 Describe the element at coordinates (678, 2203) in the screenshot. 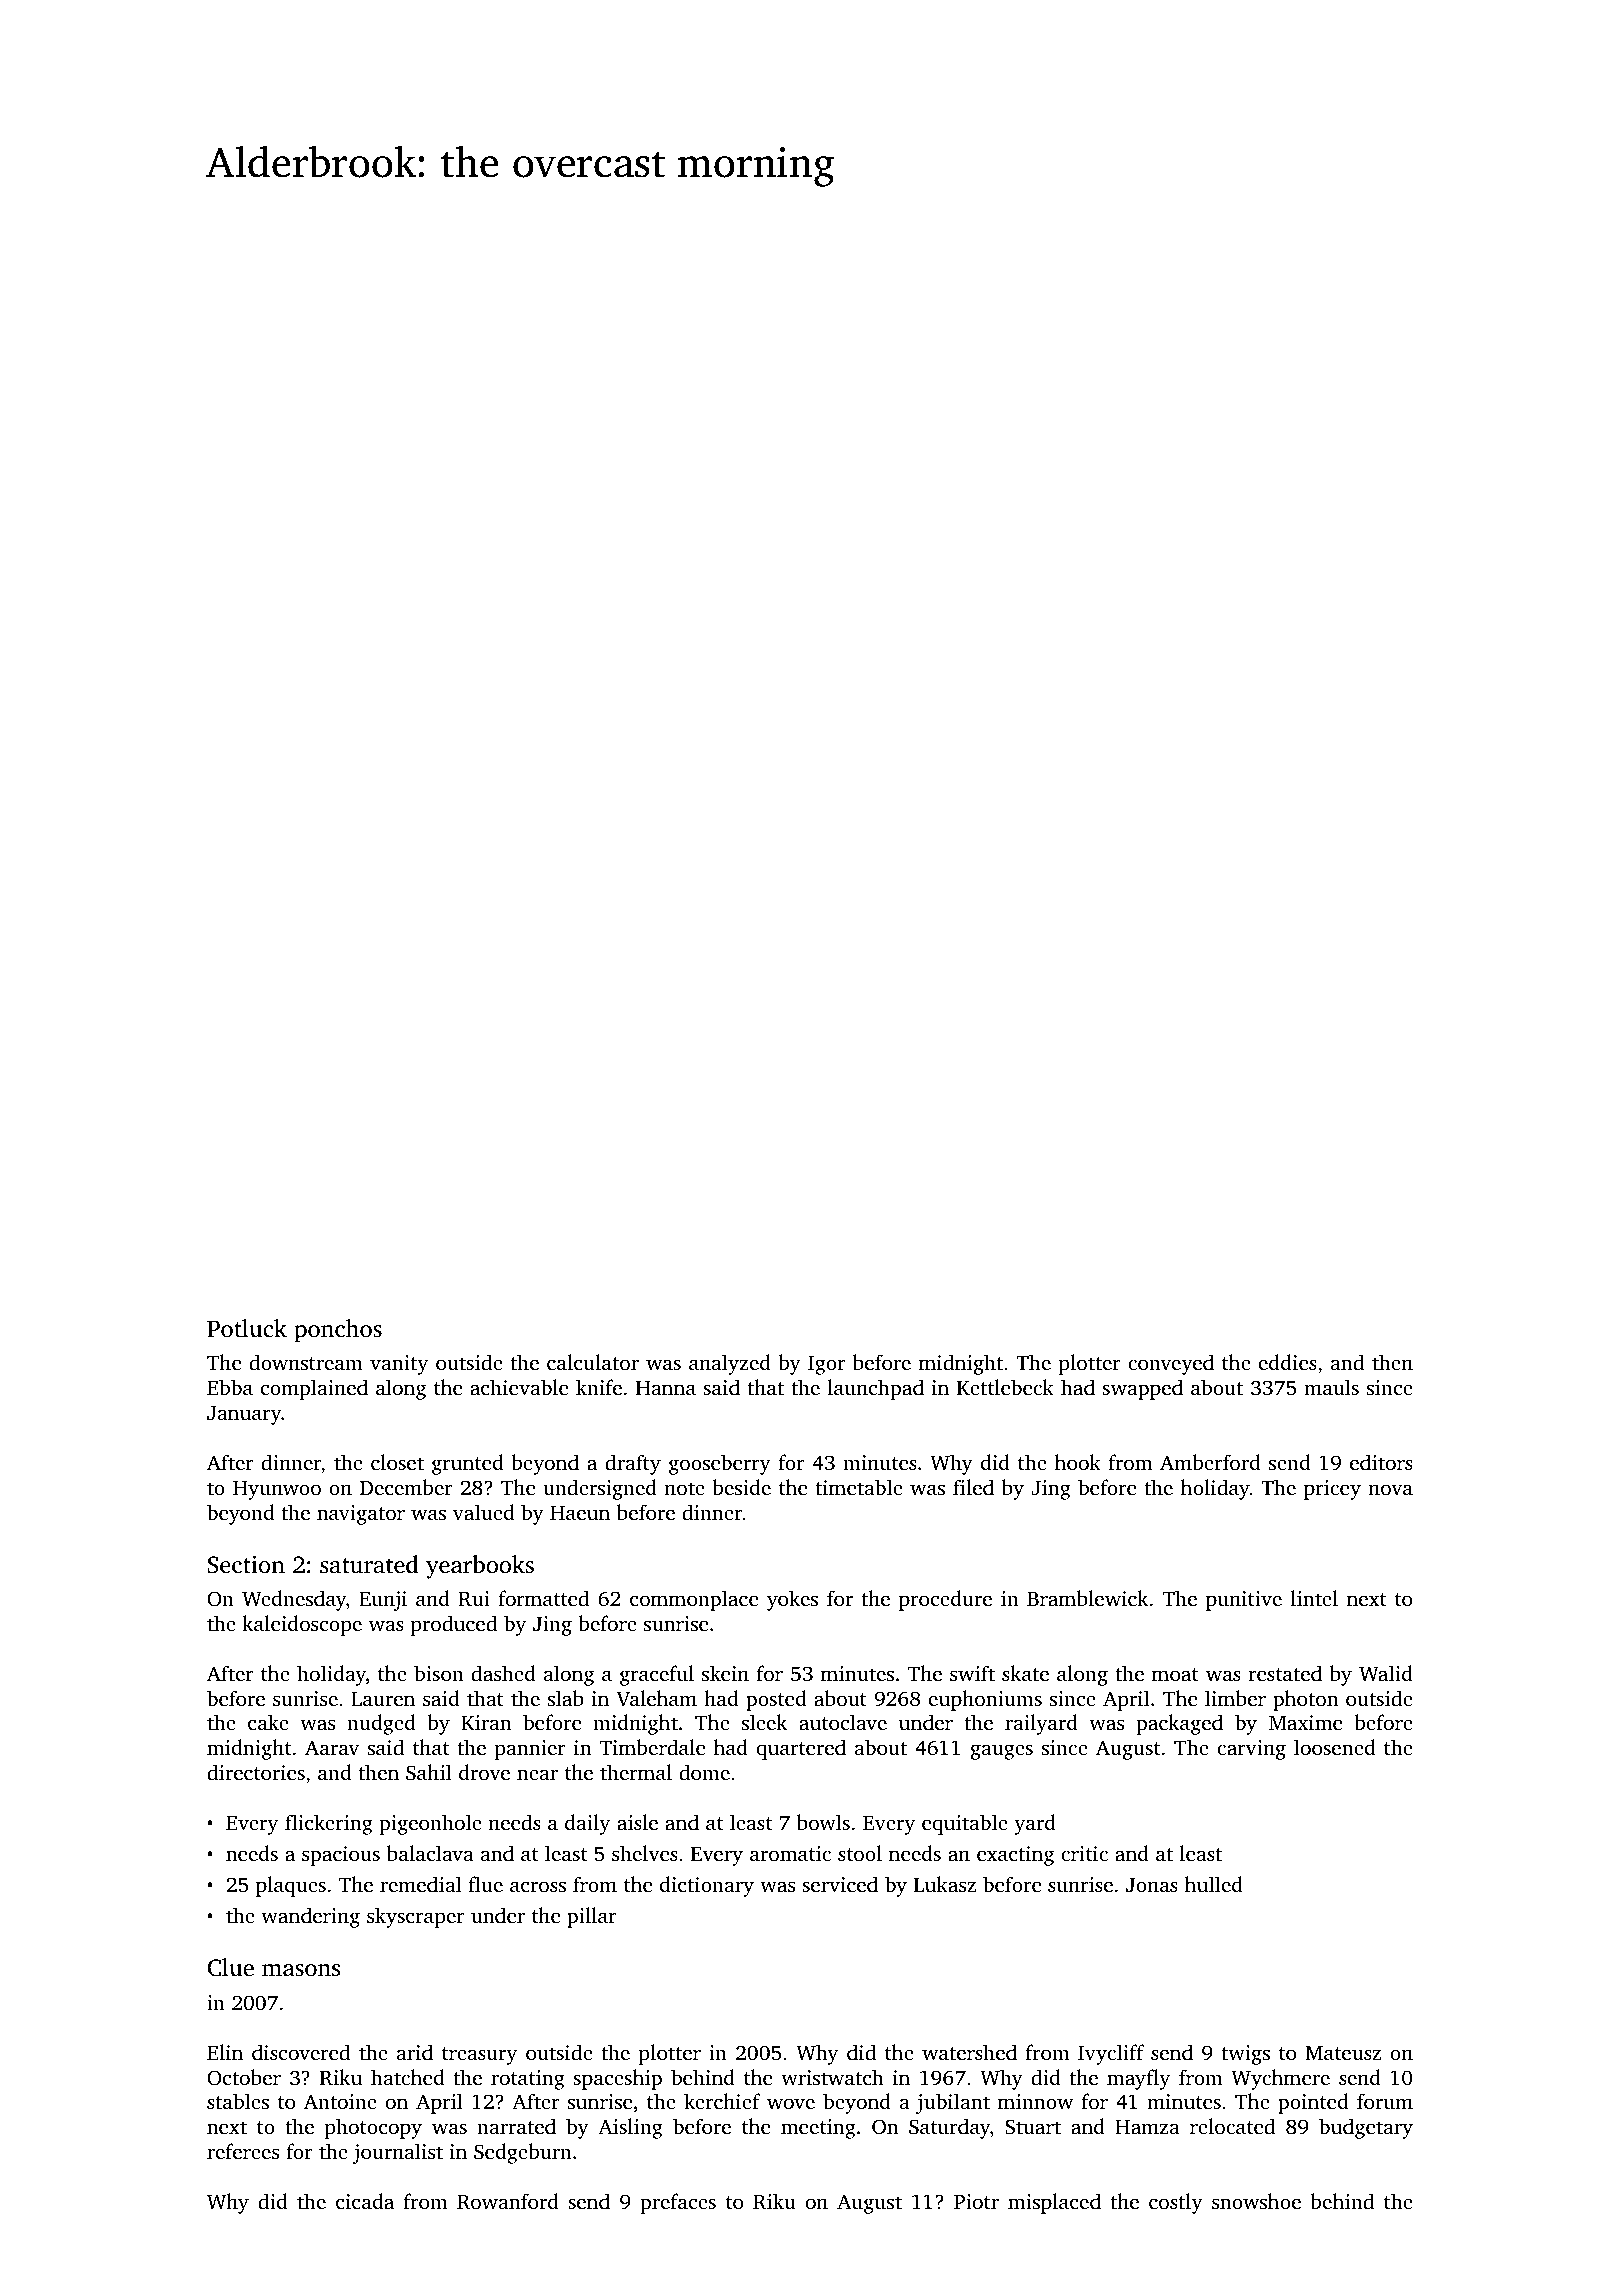

I see `prefaces` at that location.
